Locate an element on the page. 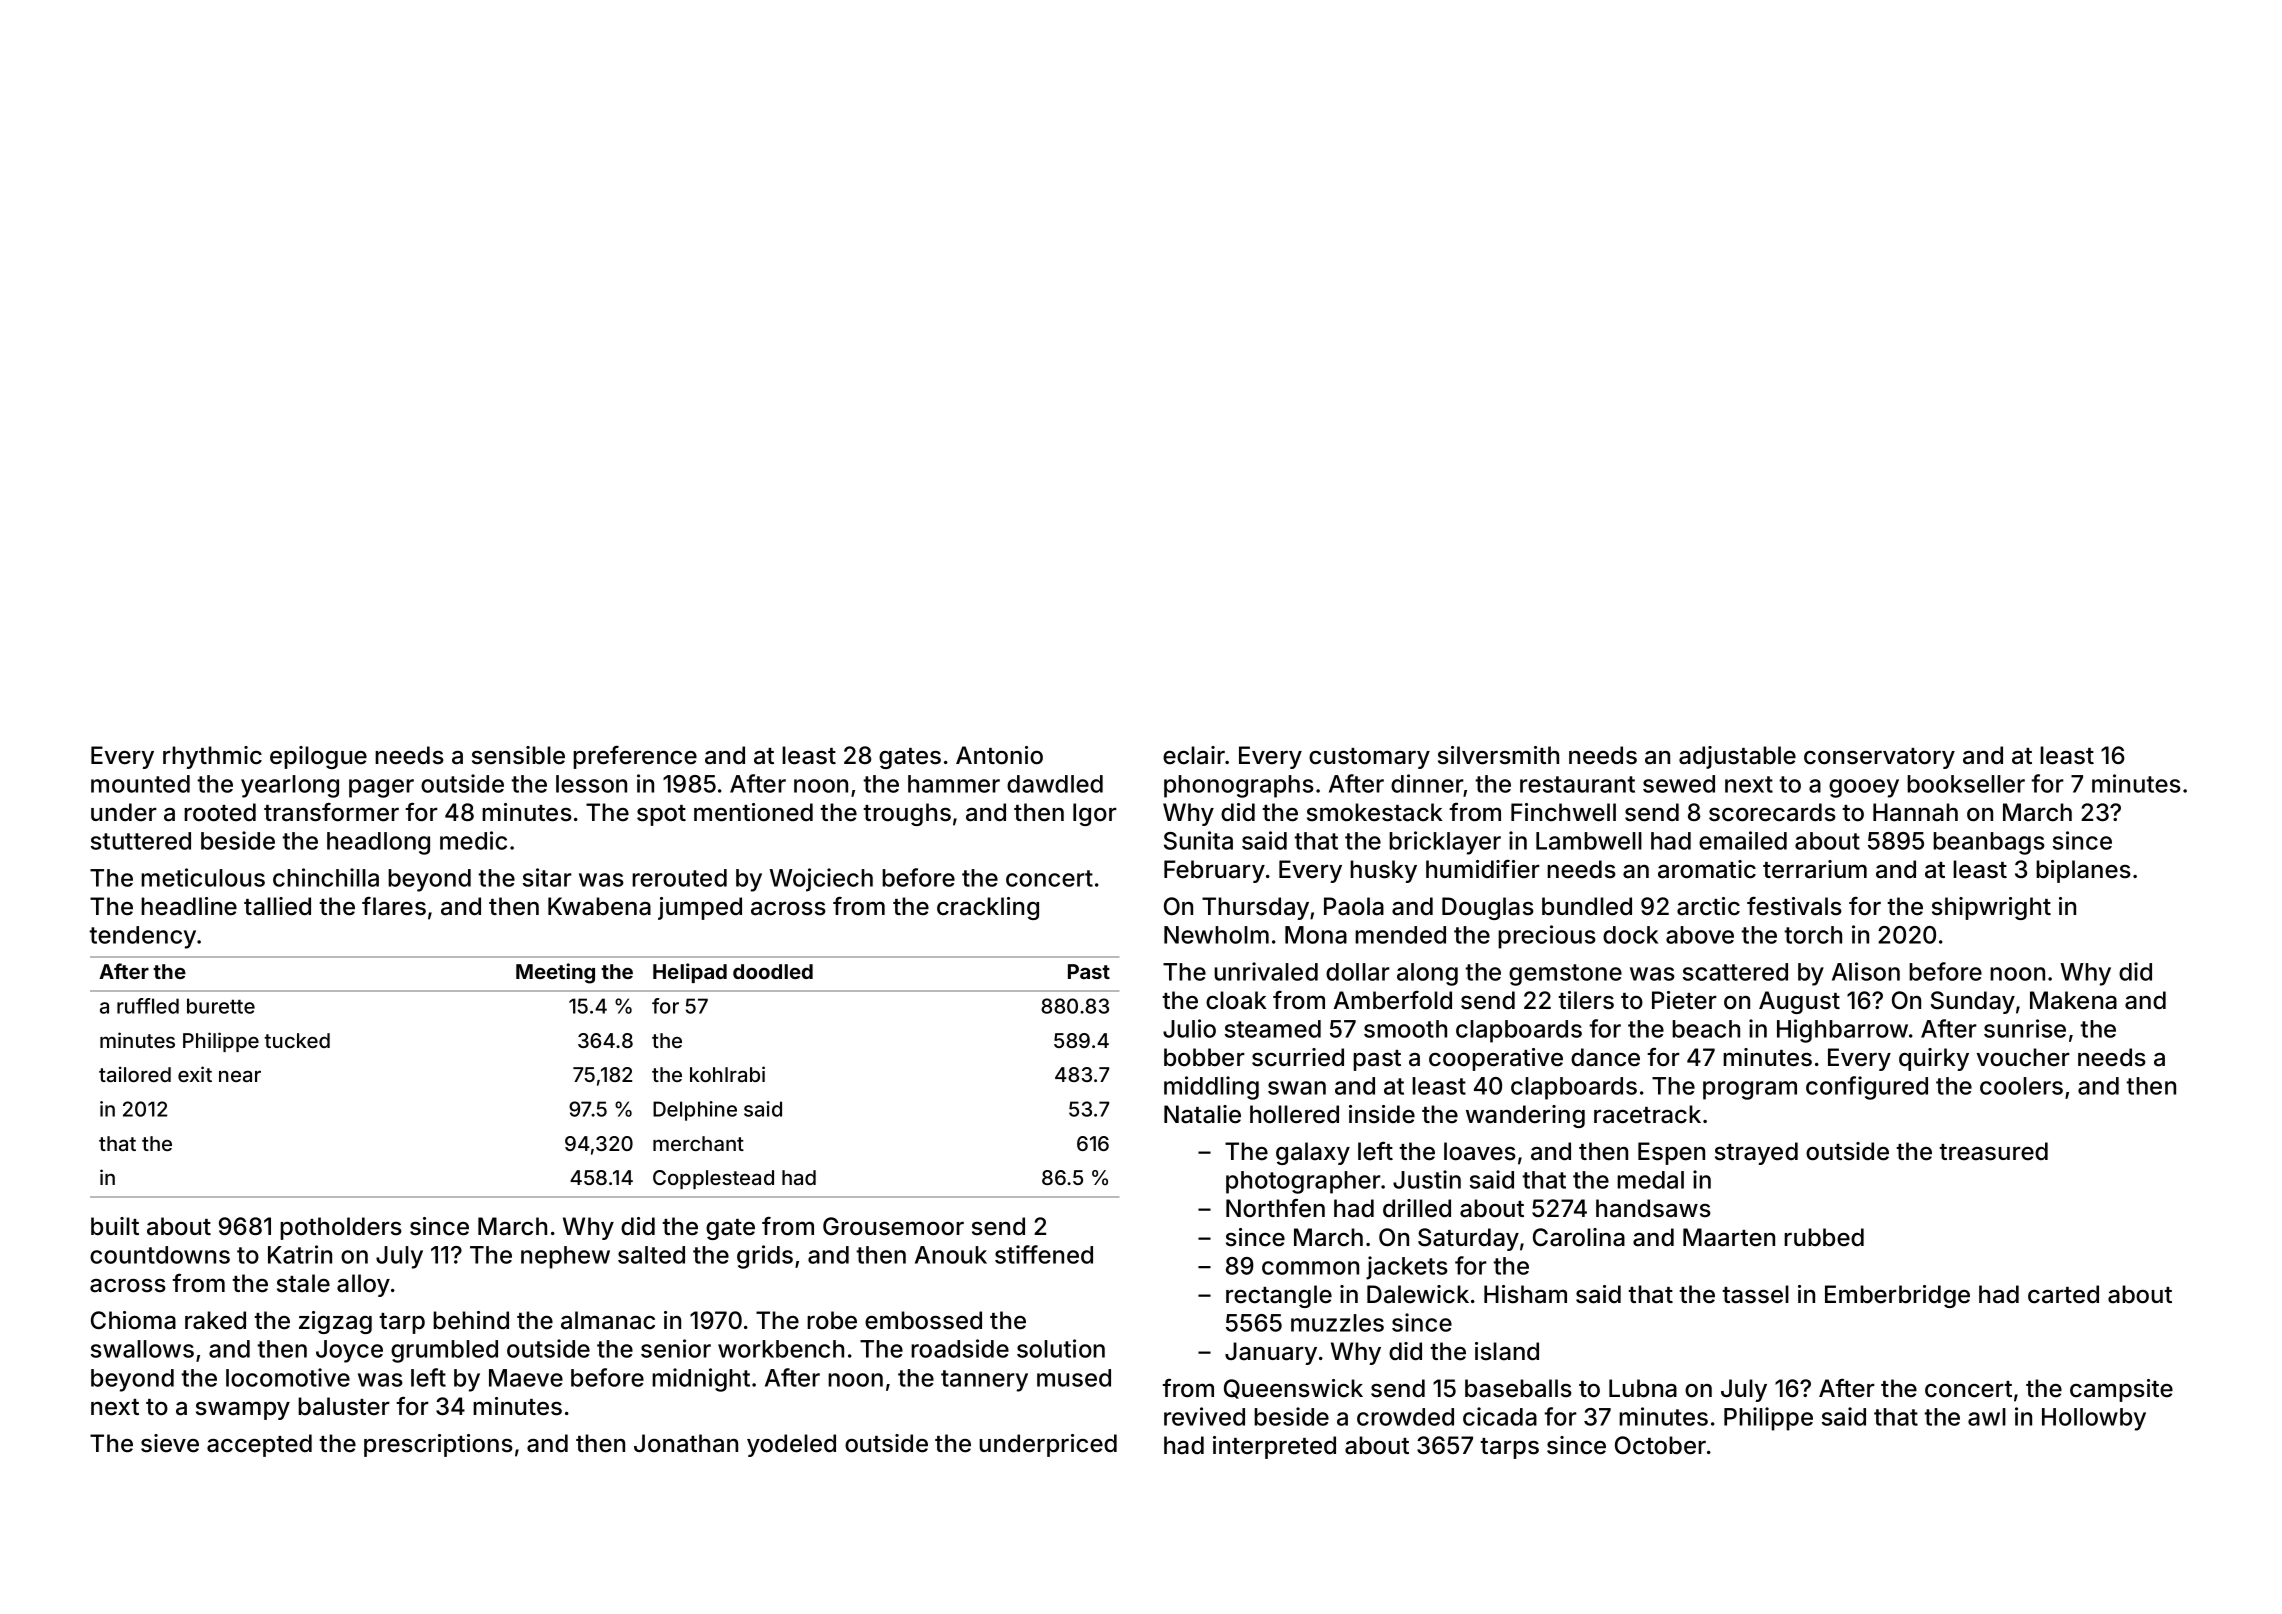 The width and height of the image is (2282, 1614). tailored is located at coordinates (135, 1074).
